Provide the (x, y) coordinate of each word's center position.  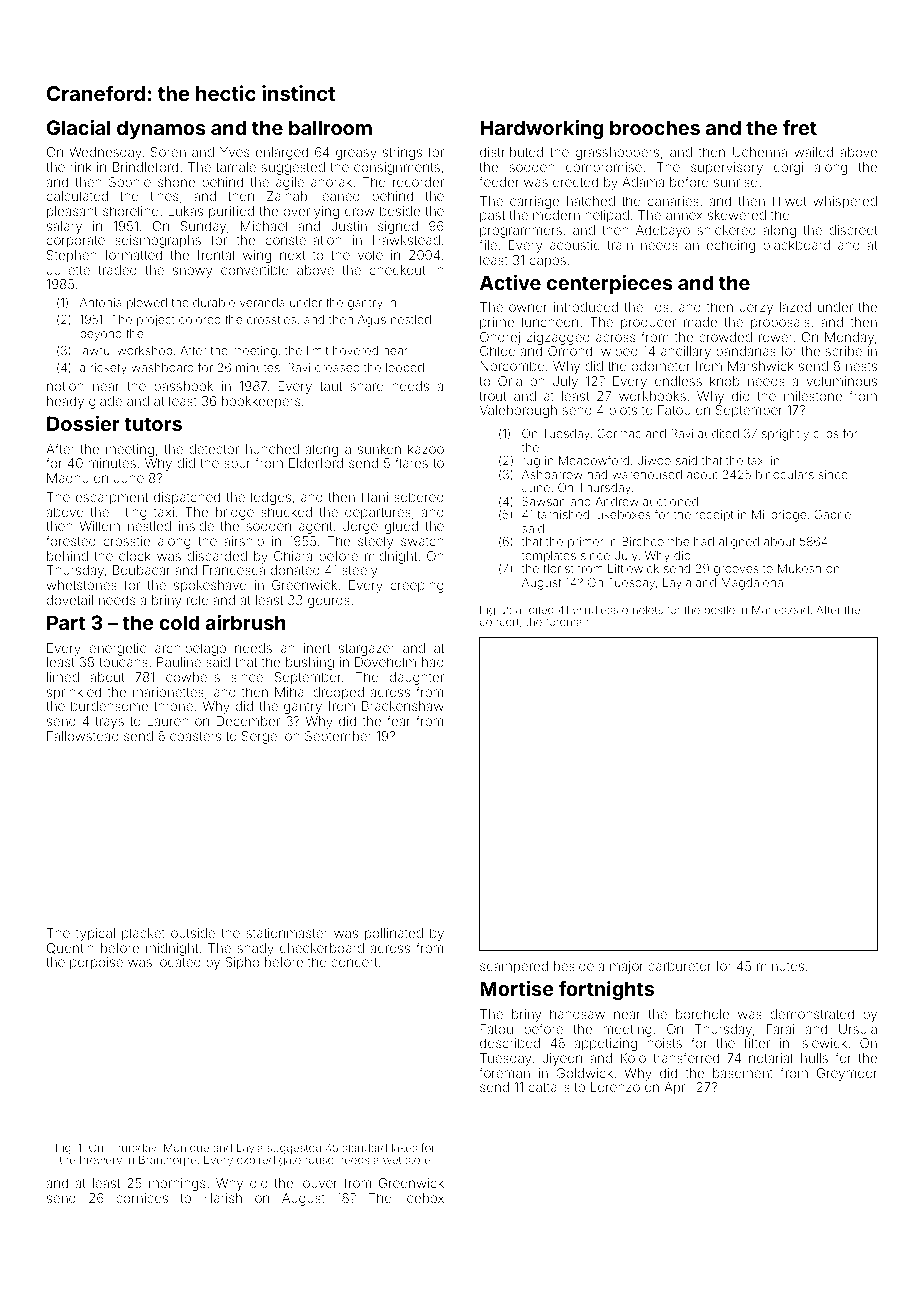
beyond (101, 335)
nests (861, 366)
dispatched (187, 498)
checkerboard (322, 948)
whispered (845, 202)
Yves (234, 152)
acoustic (575, 245)
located (179, 962)
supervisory (727, 168)
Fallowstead (83, 736)
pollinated (394, 934)
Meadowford (594, 460)
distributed (511, 152)
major (627, 967)
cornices (142, 1198)
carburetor (679, 966)
